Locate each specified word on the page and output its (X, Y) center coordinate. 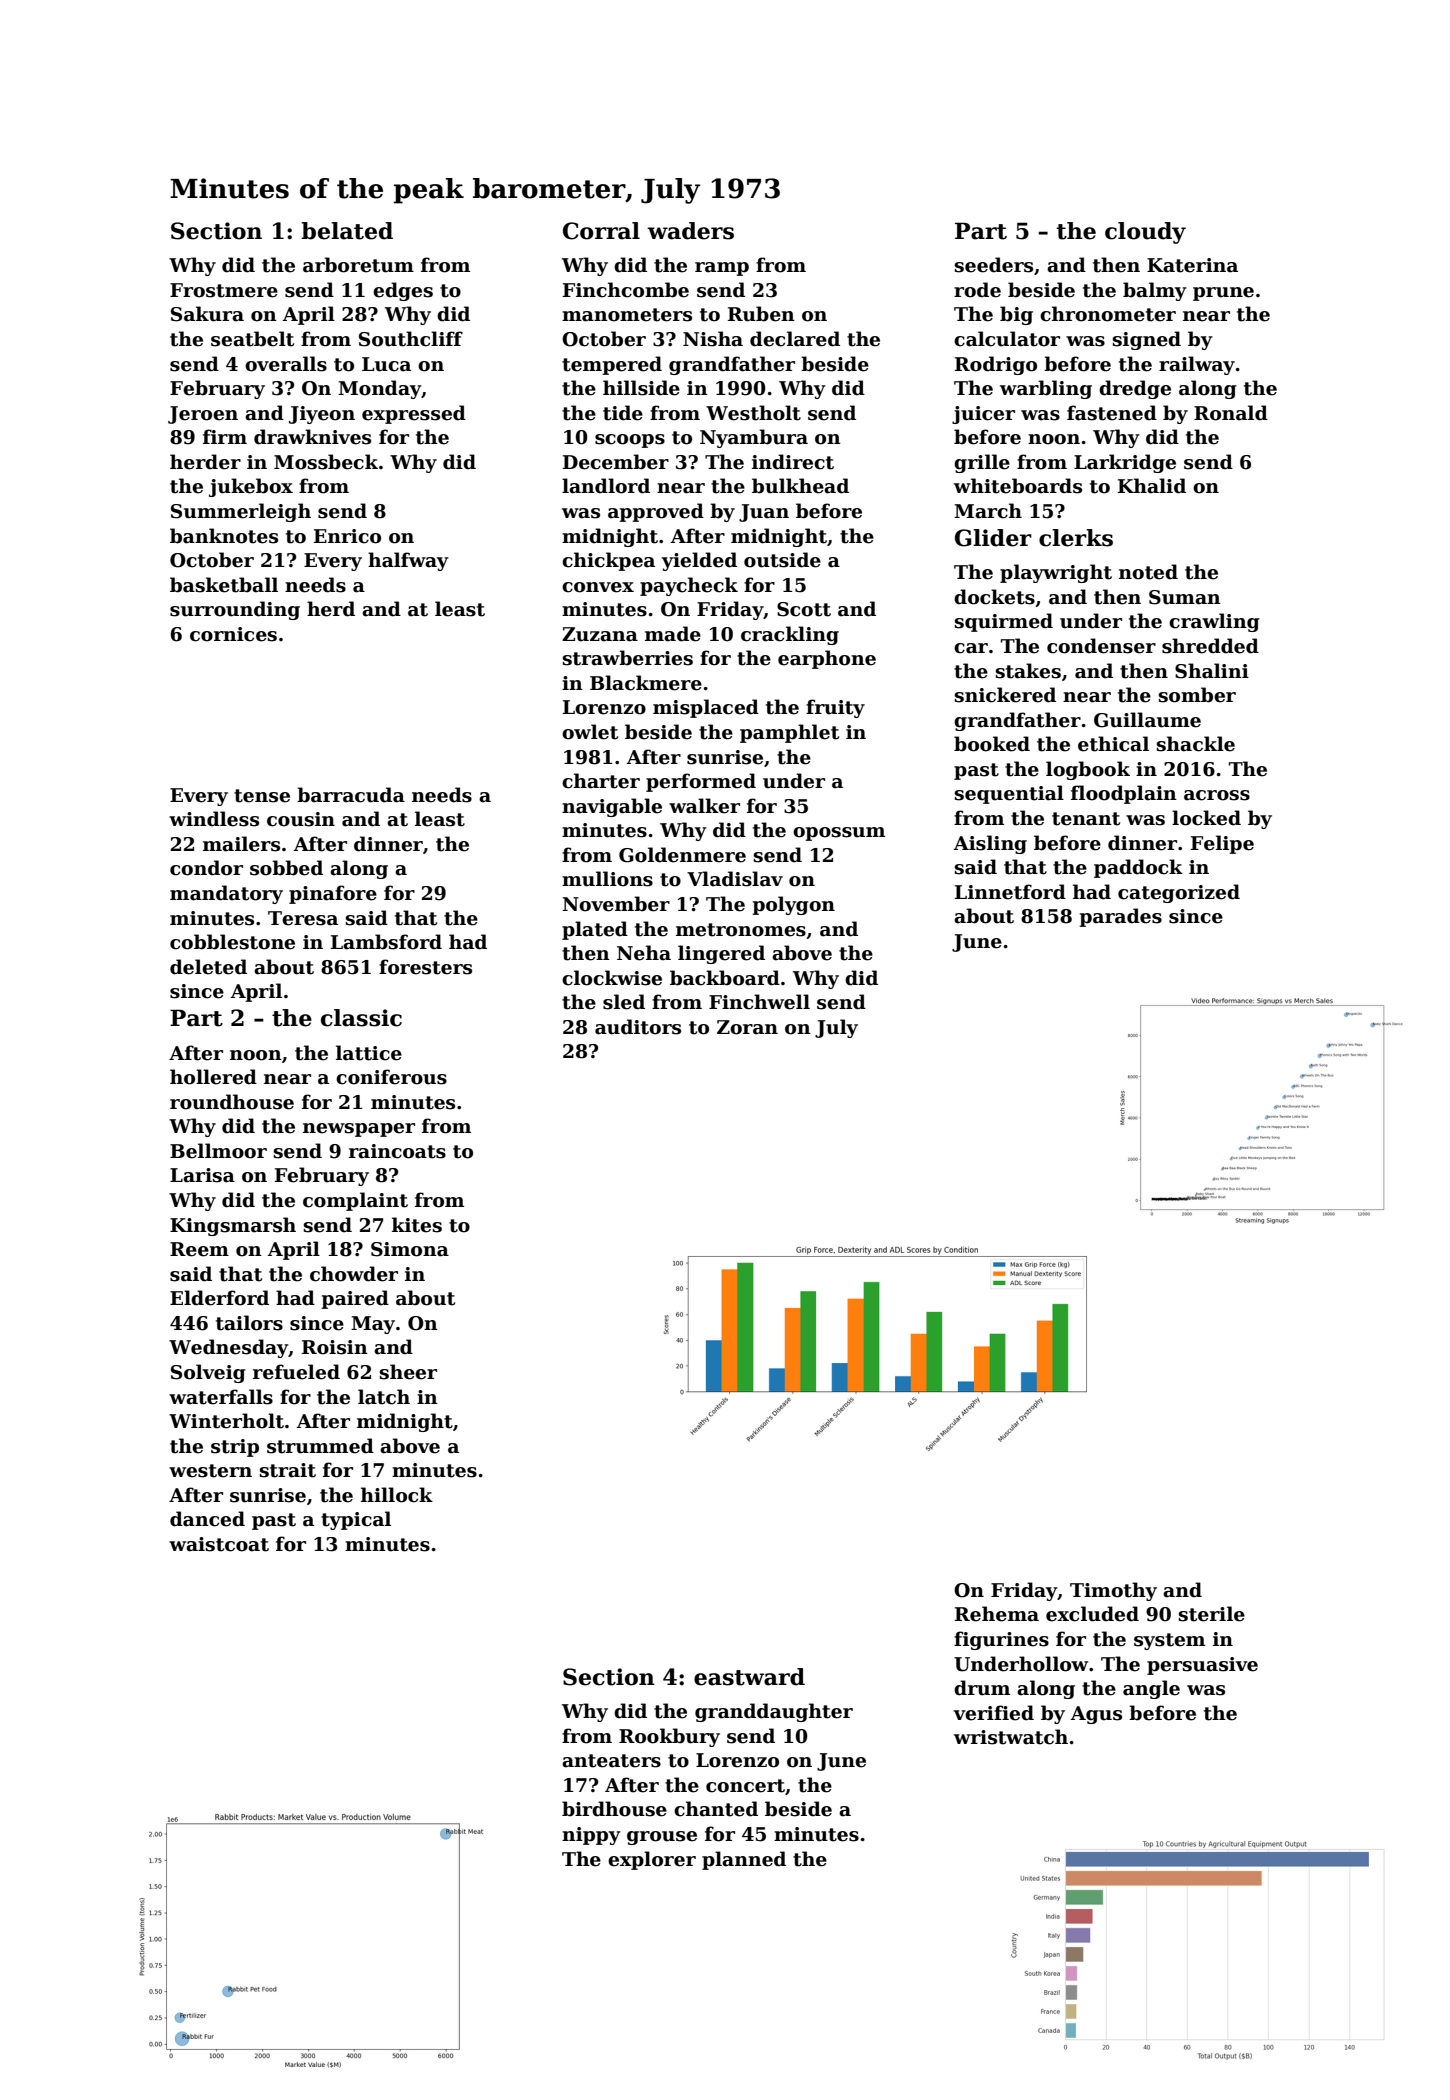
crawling (1214, 622)
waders (690, 231)
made (673, 634)
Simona (410, 1249)
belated (347, 231)
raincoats (397, 1151)
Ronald (1231, 413)
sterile (1212, 1614)
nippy (591, 1836)
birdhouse (614, 1809)
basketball (224, 585)
